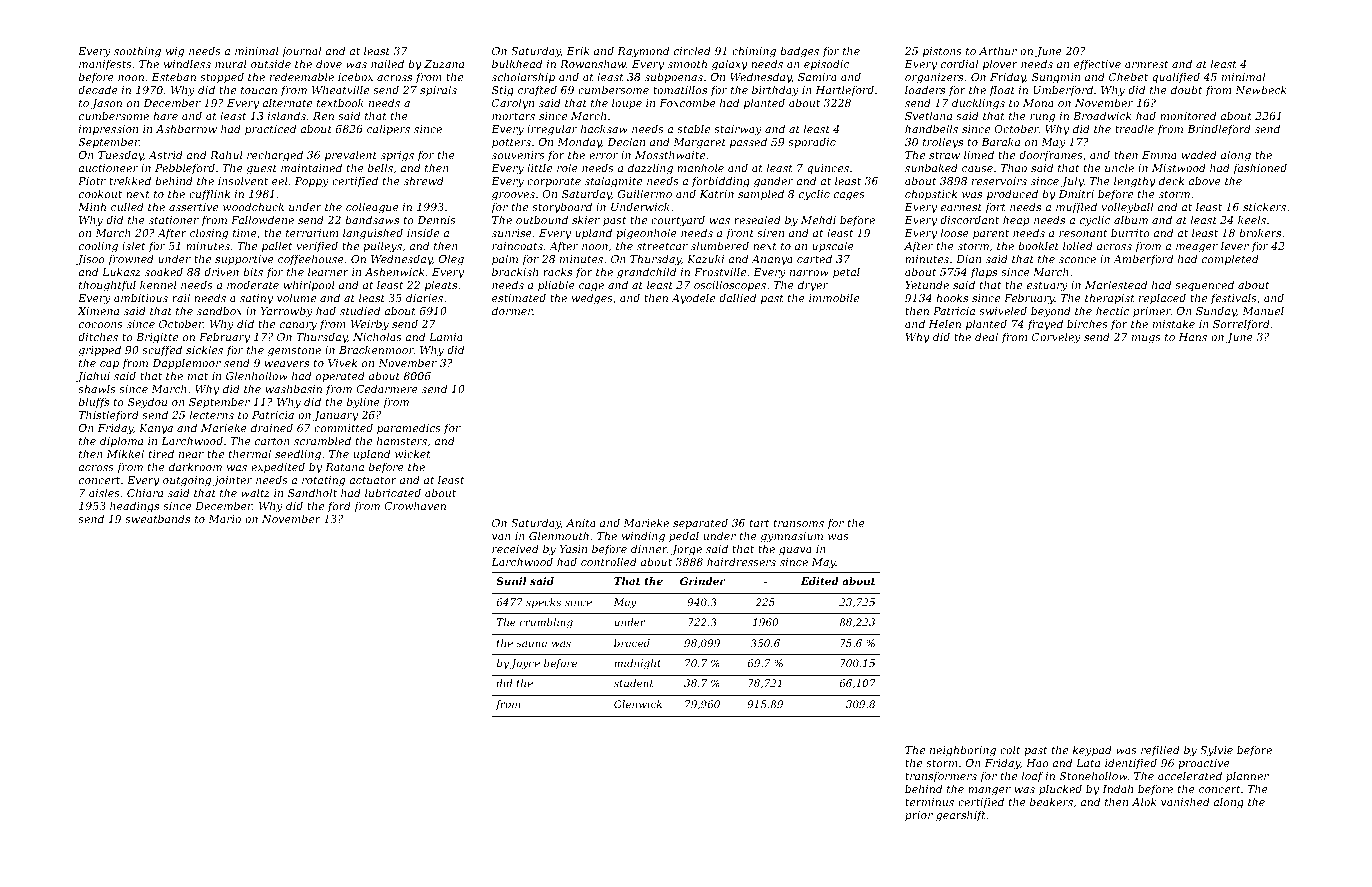  I want to click on braced, so click(632, 643).
